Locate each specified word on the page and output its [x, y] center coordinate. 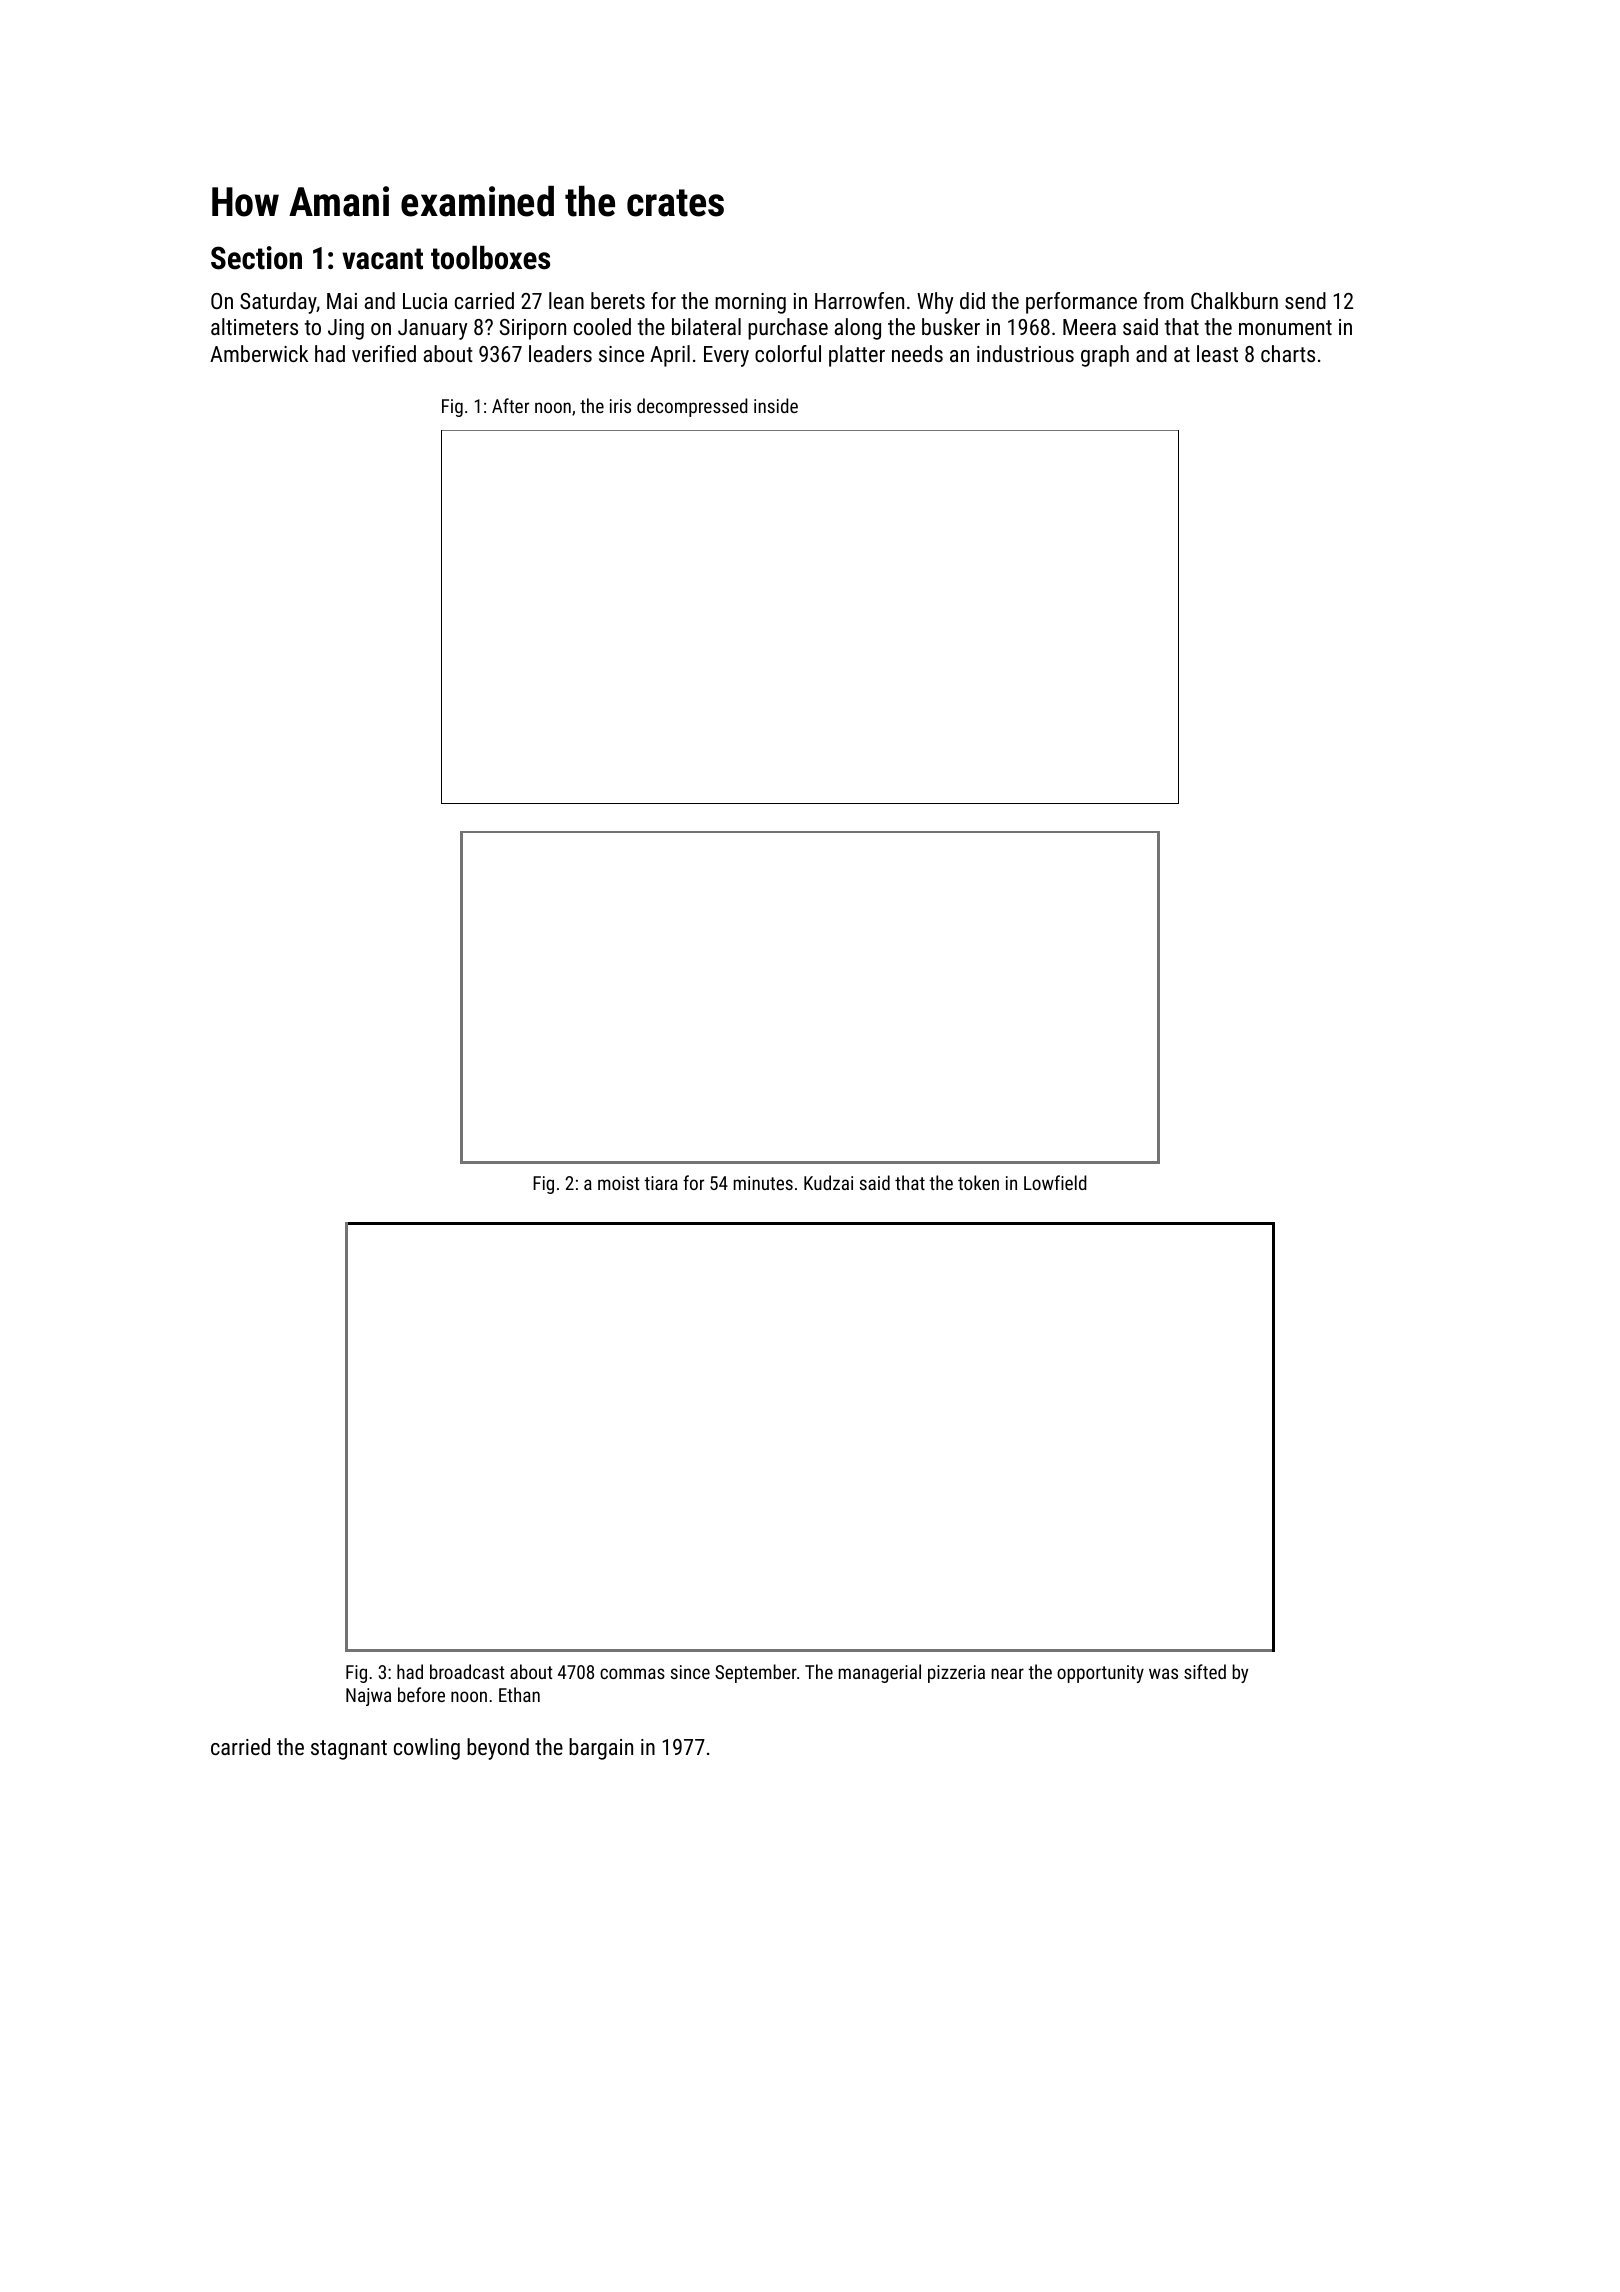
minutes [763, 1183]
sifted [1205, 1671]
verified [384, 353]
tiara [661, 1183]
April [670, 356]
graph [1105, 356]
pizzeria [956, 1674]
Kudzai [828, 1182]
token [978, 1182]
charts [1288, 353]
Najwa [368, 1697]
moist [618, 1183]
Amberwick [259, 353]
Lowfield [1055, 1182]
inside [776, 405]
